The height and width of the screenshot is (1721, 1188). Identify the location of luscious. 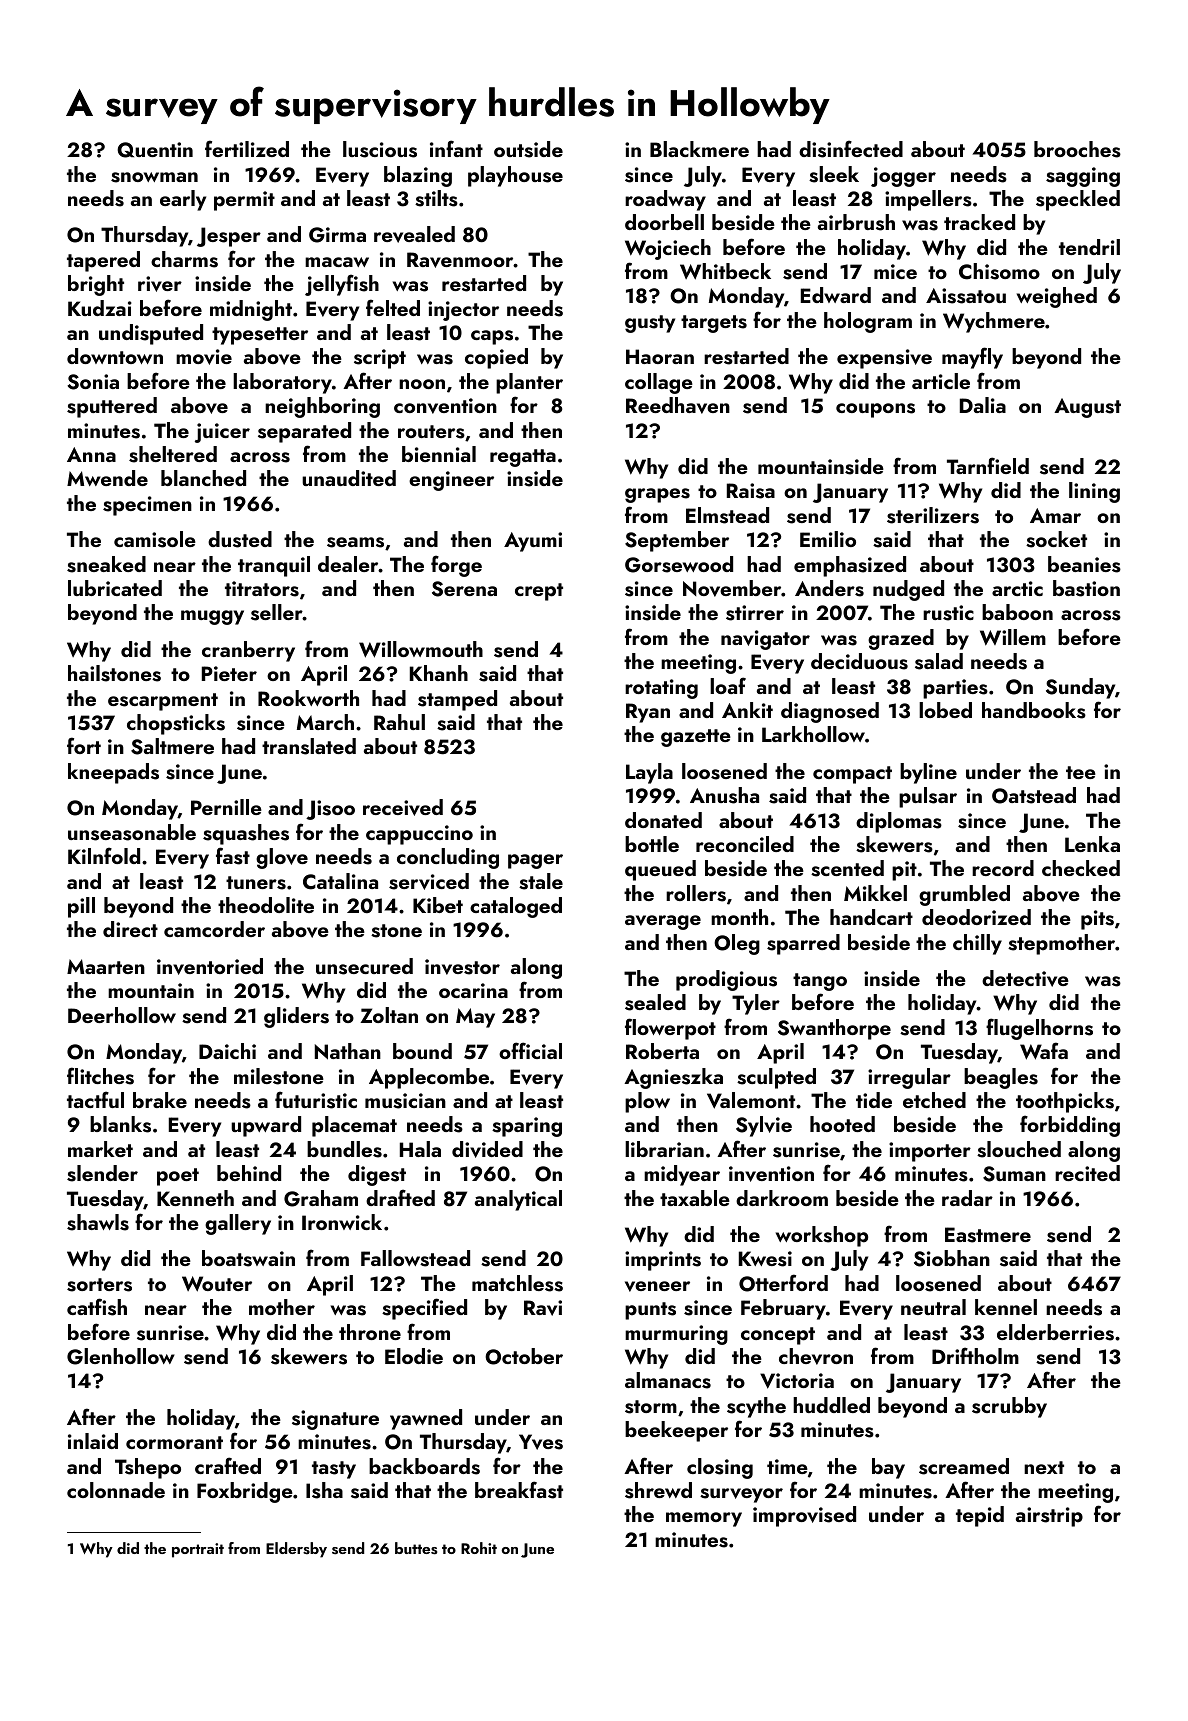
(380, 149).
